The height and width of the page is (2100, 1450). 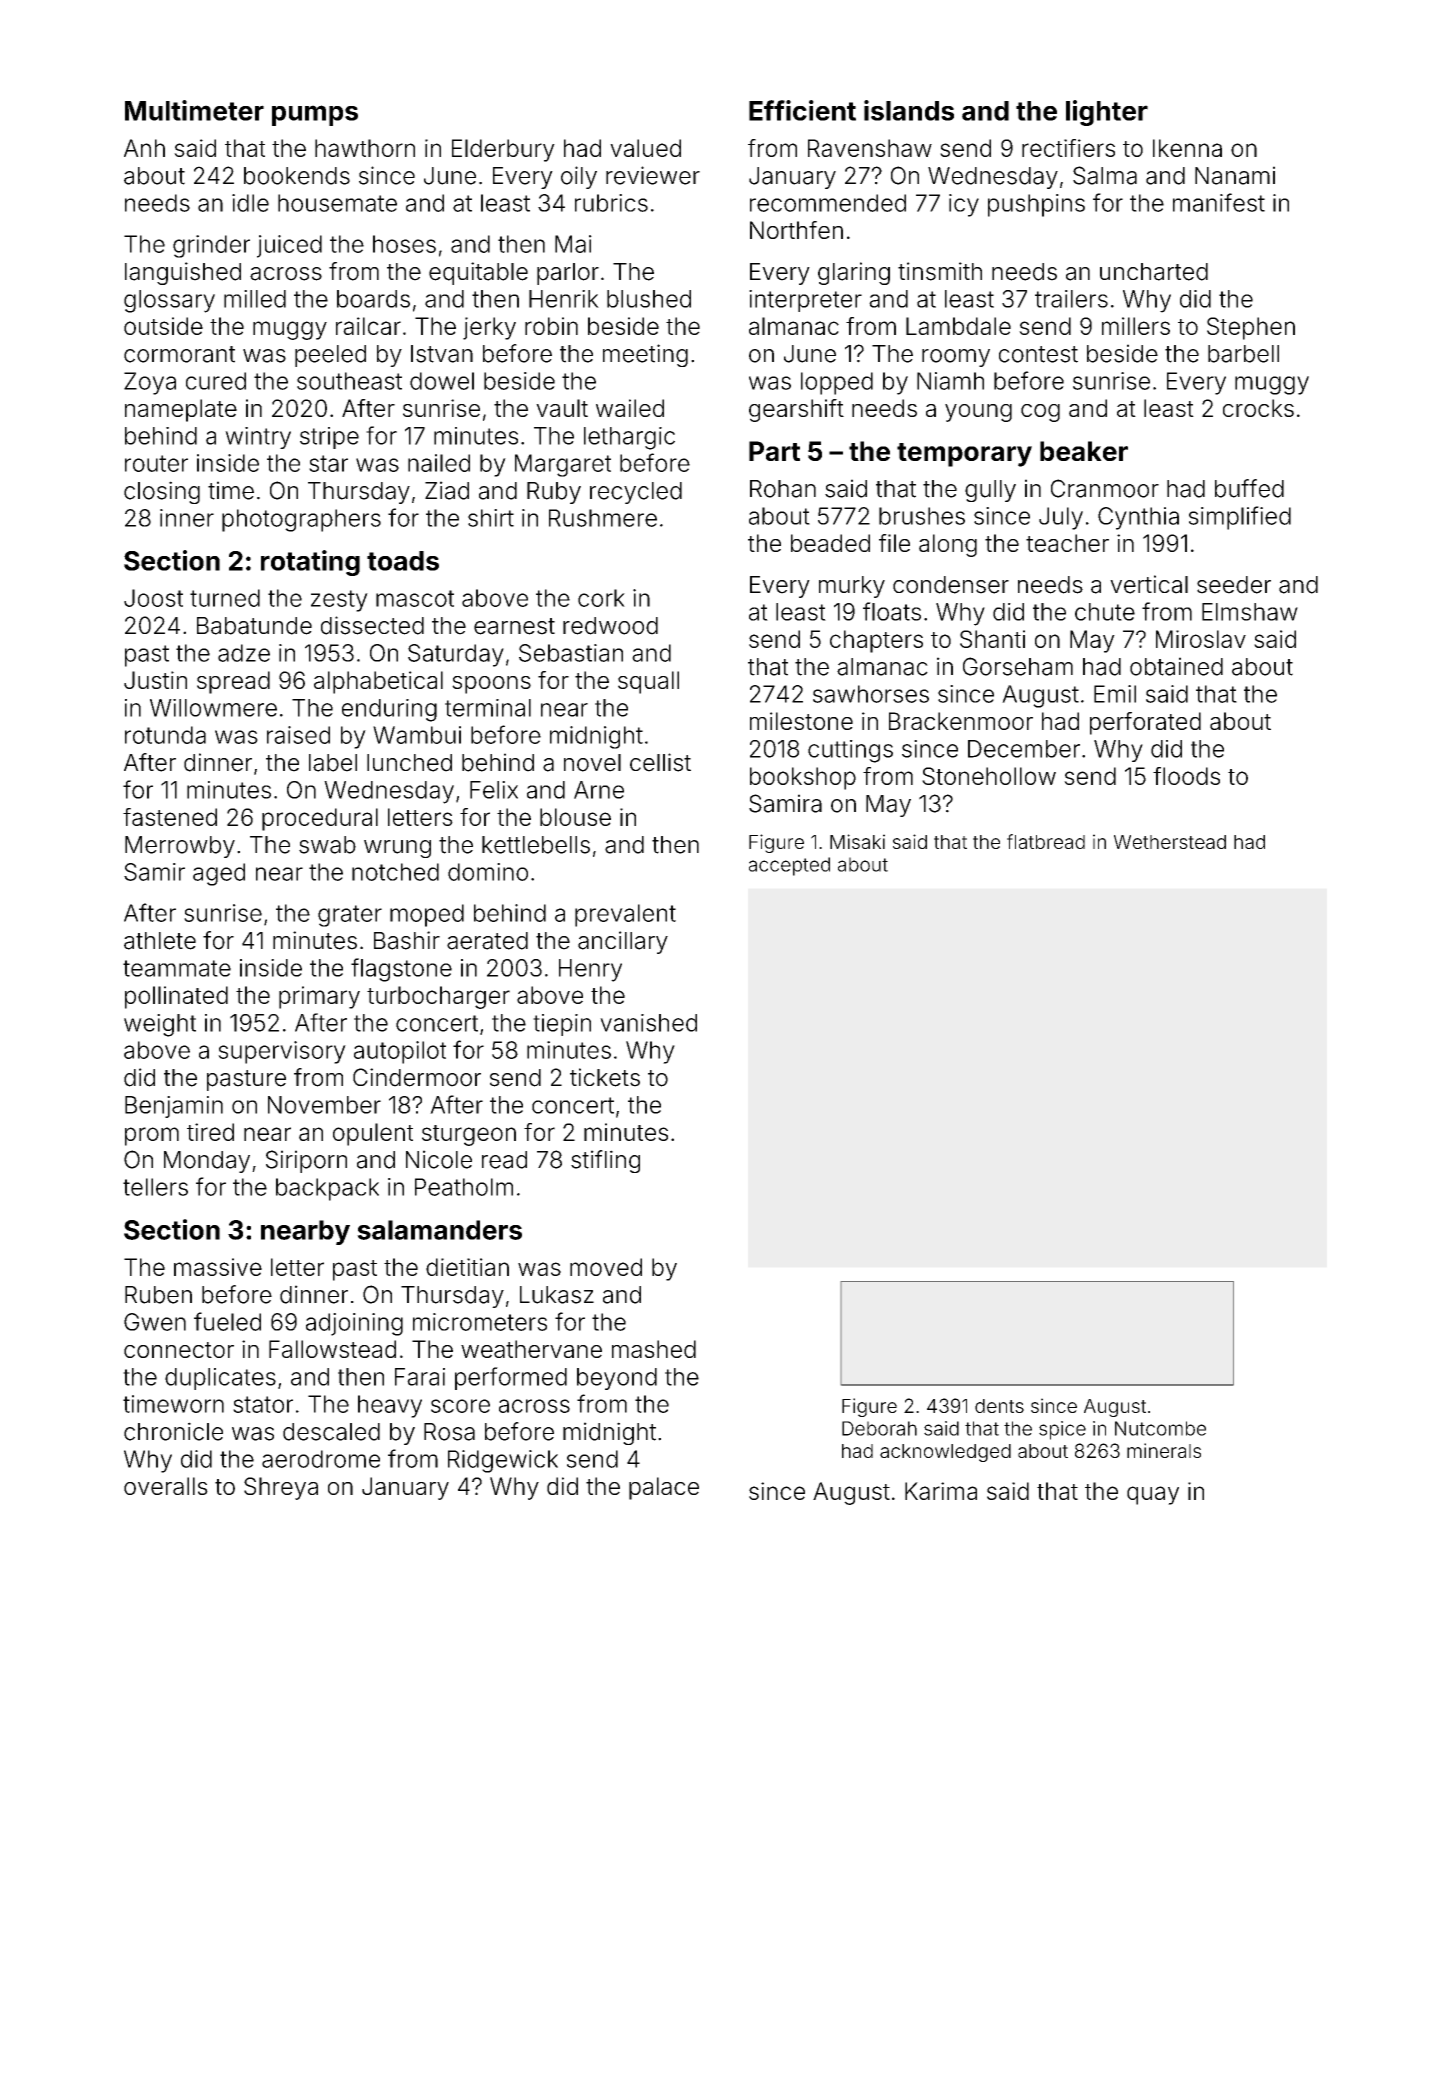 I want to click on swab, so click(x=327, y=845).
